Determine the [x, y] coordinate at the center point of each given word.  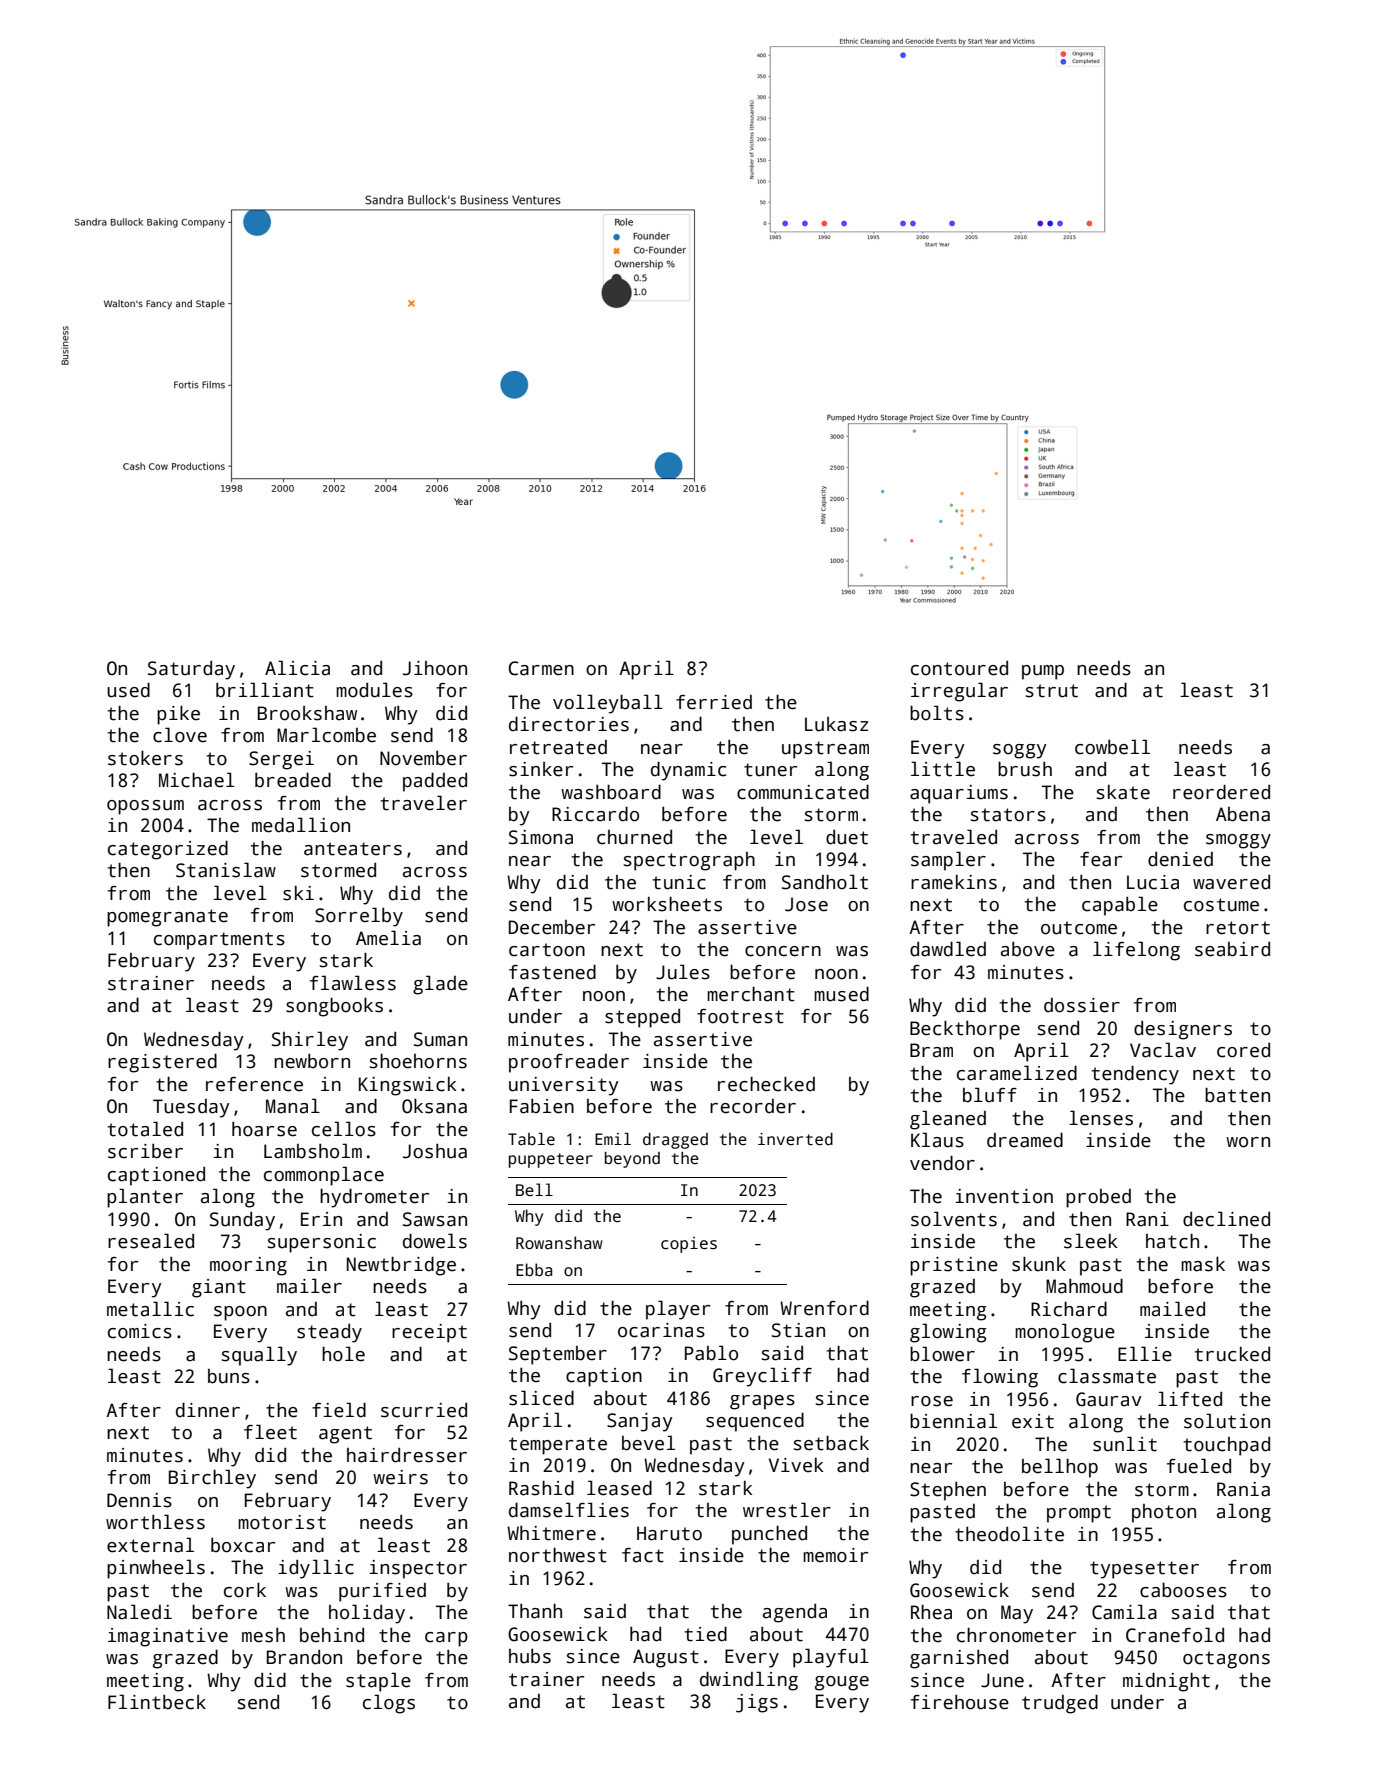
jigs [757, 1703]
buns [229, 1376]
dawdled [948, 949]
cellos [344, 1129]
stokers [145, 758]
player [678, 1310]
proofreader [569, 1063]
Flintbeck [157, 1702]
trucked [1232, 1354]
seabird [1232, 949]
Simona [541, 837]
